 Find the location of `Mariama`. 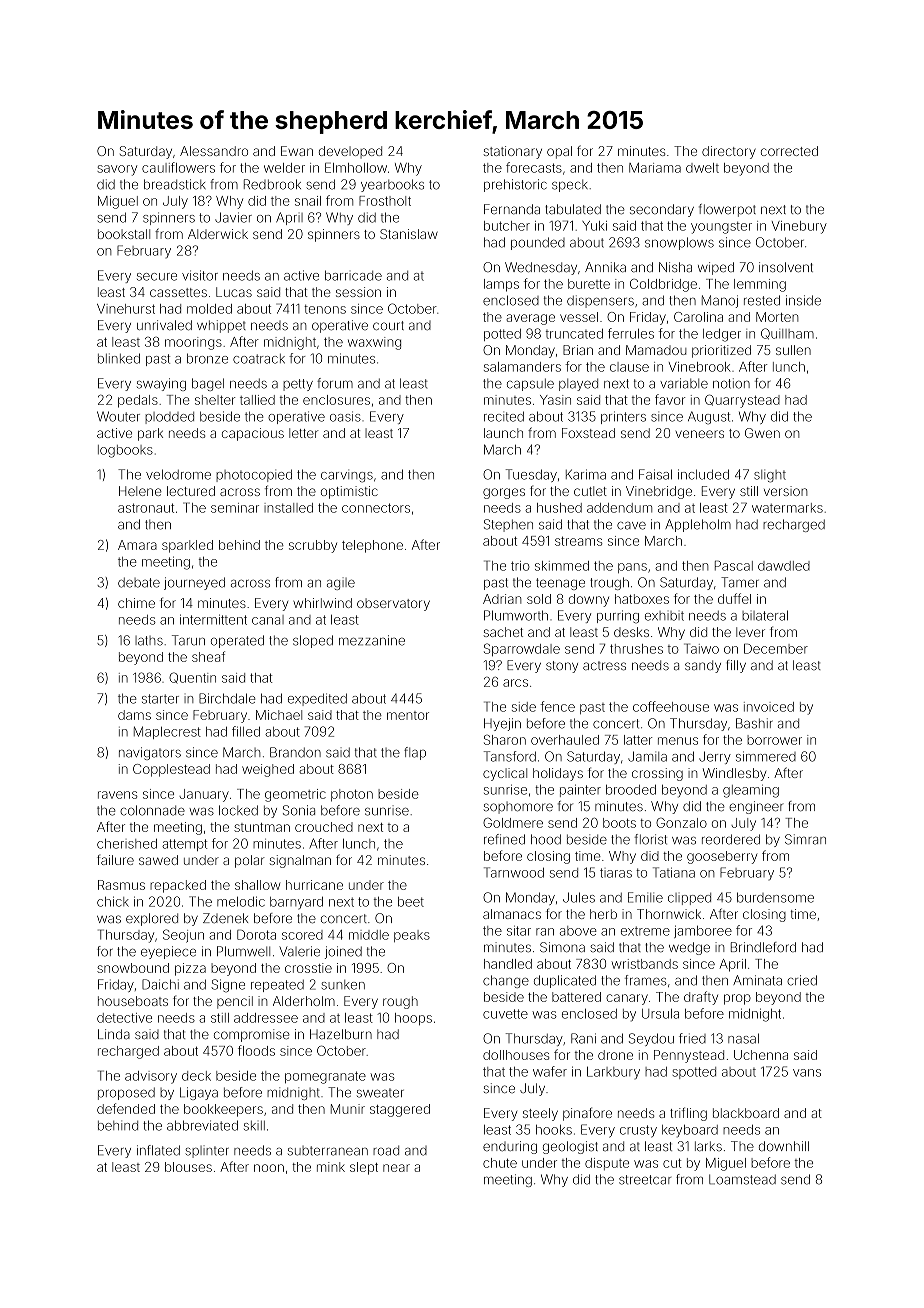

Mariama is located at coordinates (655, 168).
